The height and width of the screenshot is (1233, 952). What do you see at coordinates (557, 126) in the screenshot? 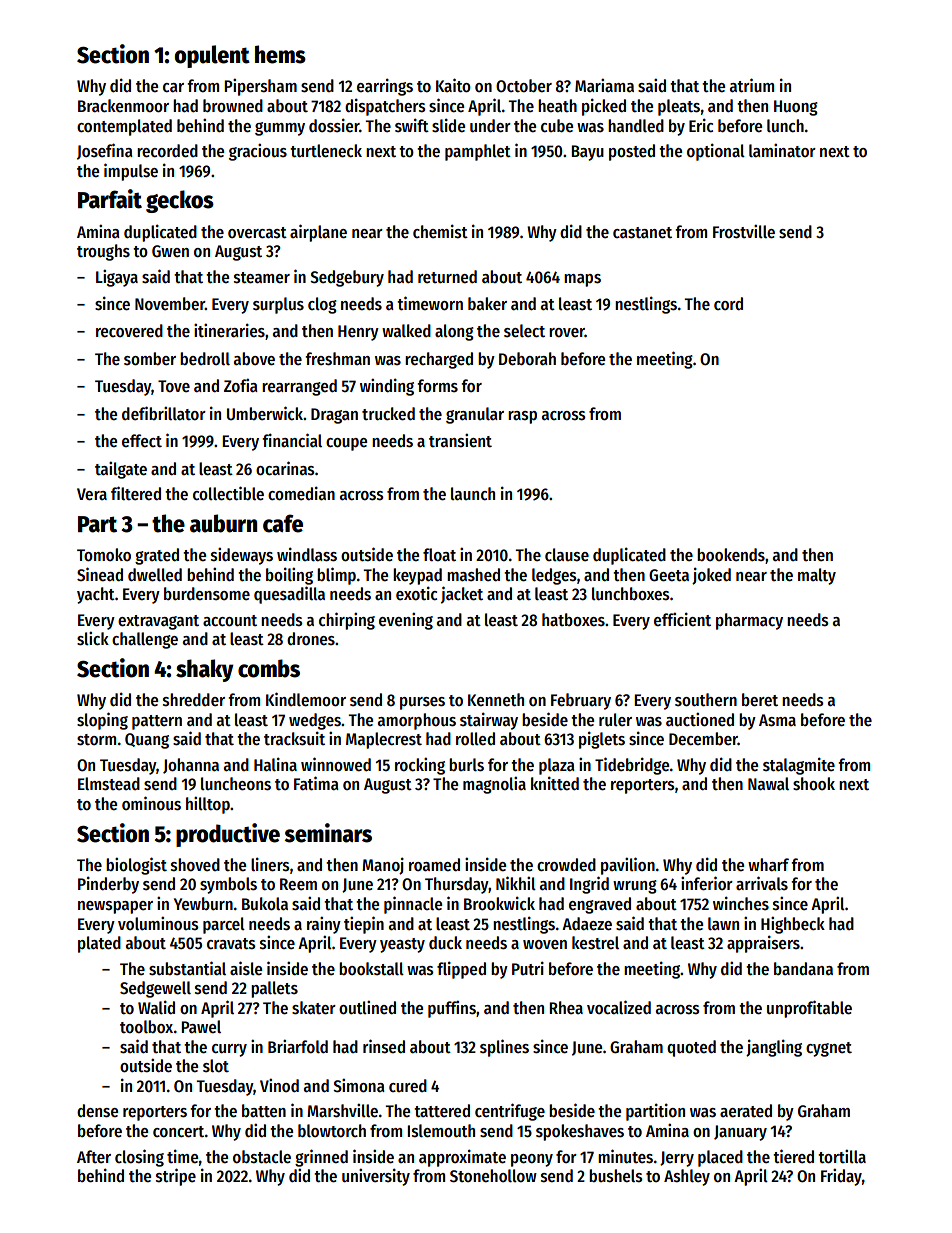
I see `cube` at bounding box center [557, 126].
